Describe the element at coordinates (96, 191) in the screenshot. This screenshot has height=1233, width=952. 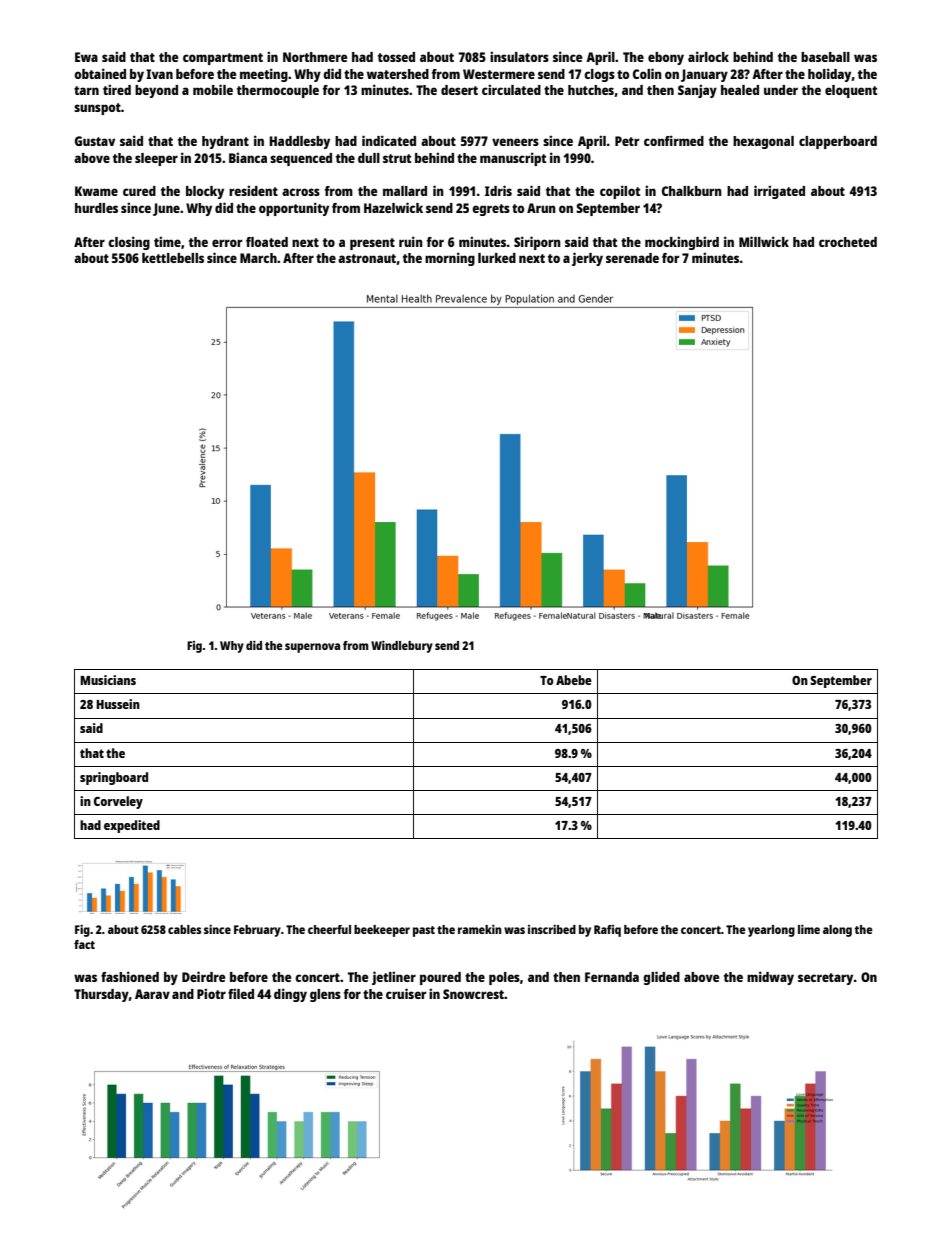
I see `Kwame` at that location.
